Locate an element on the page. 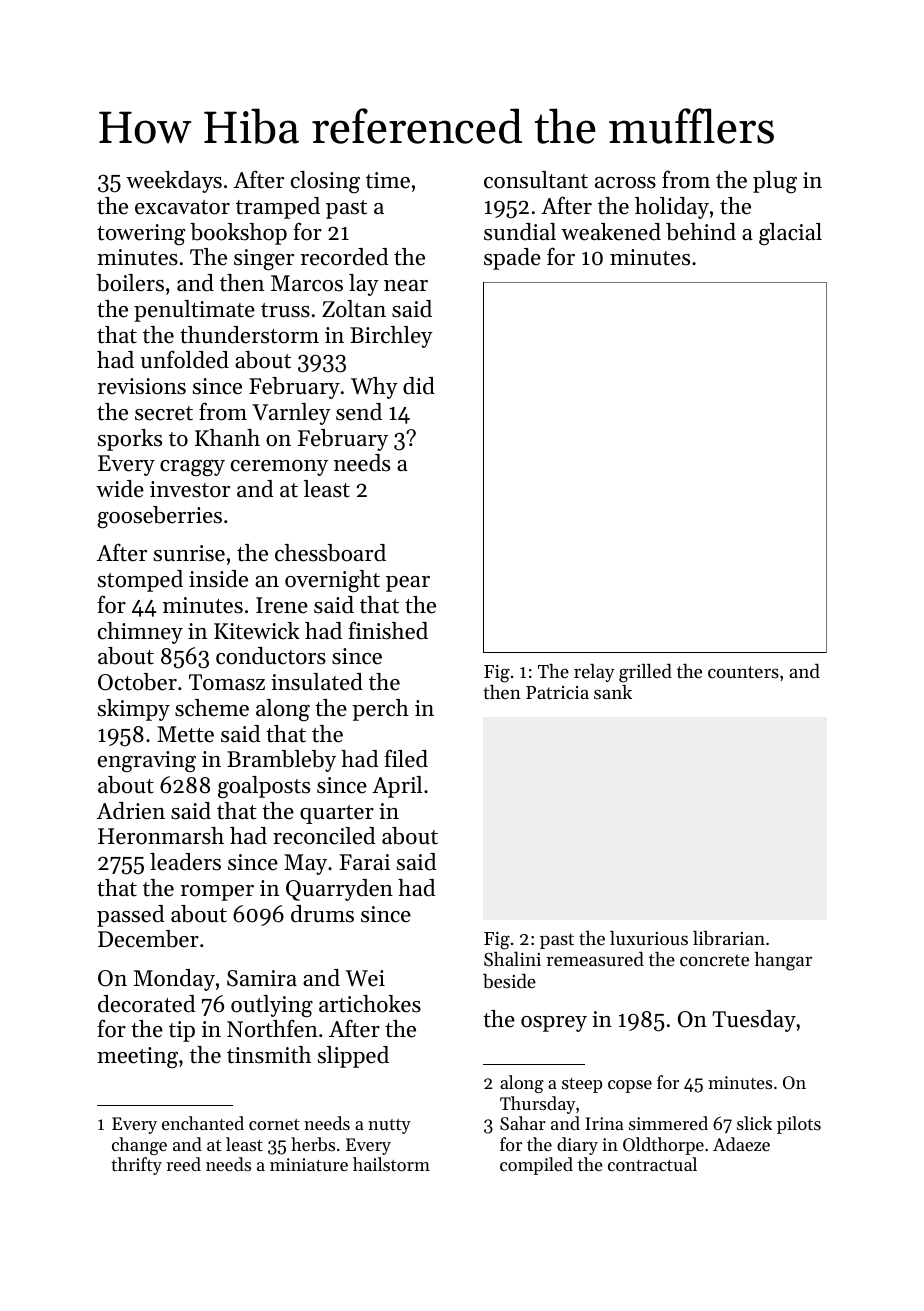  Heronmarsh is located at coordinates (161, 836).
